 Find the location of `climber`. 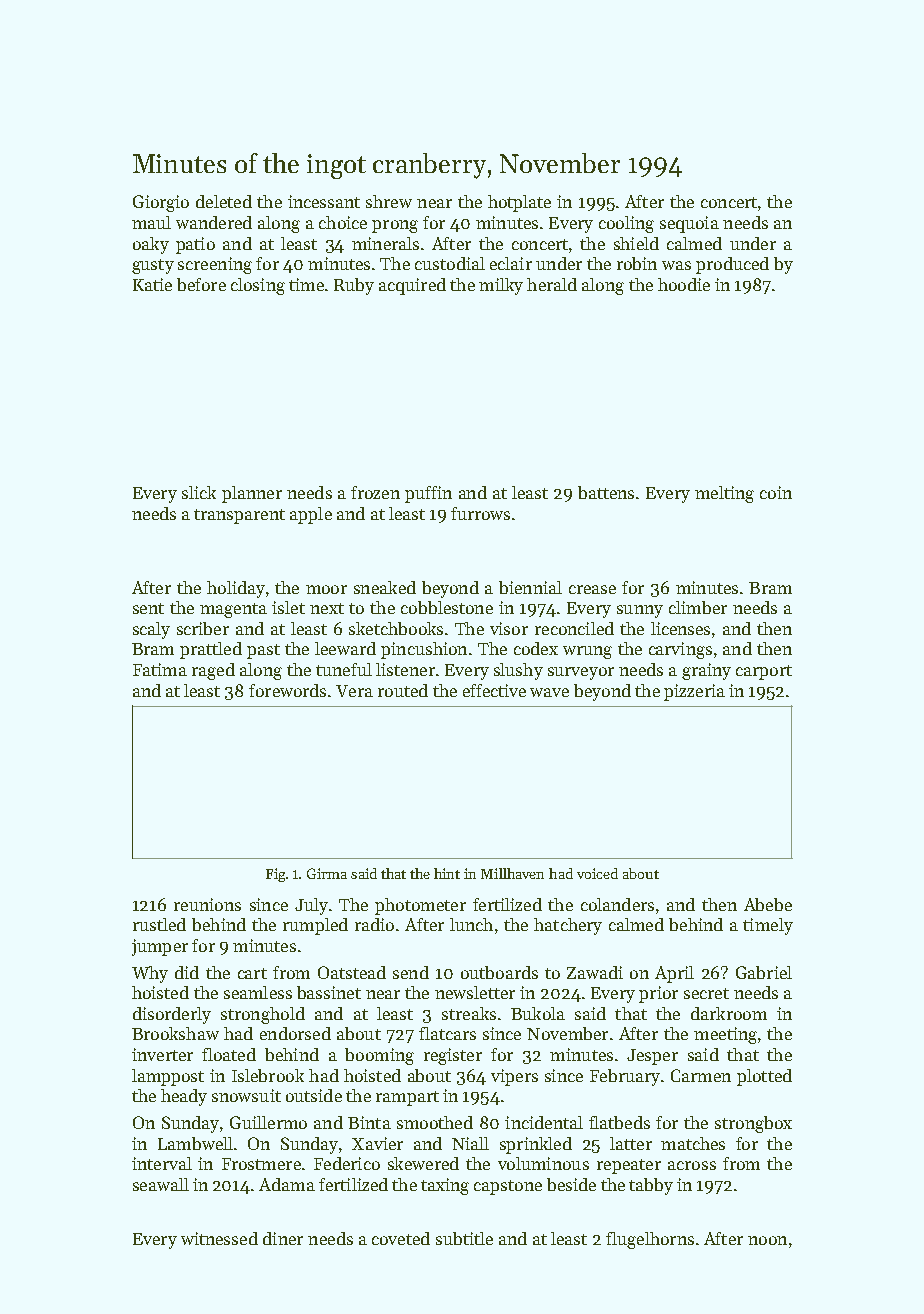

climber is located at coordinates (698, 607).
